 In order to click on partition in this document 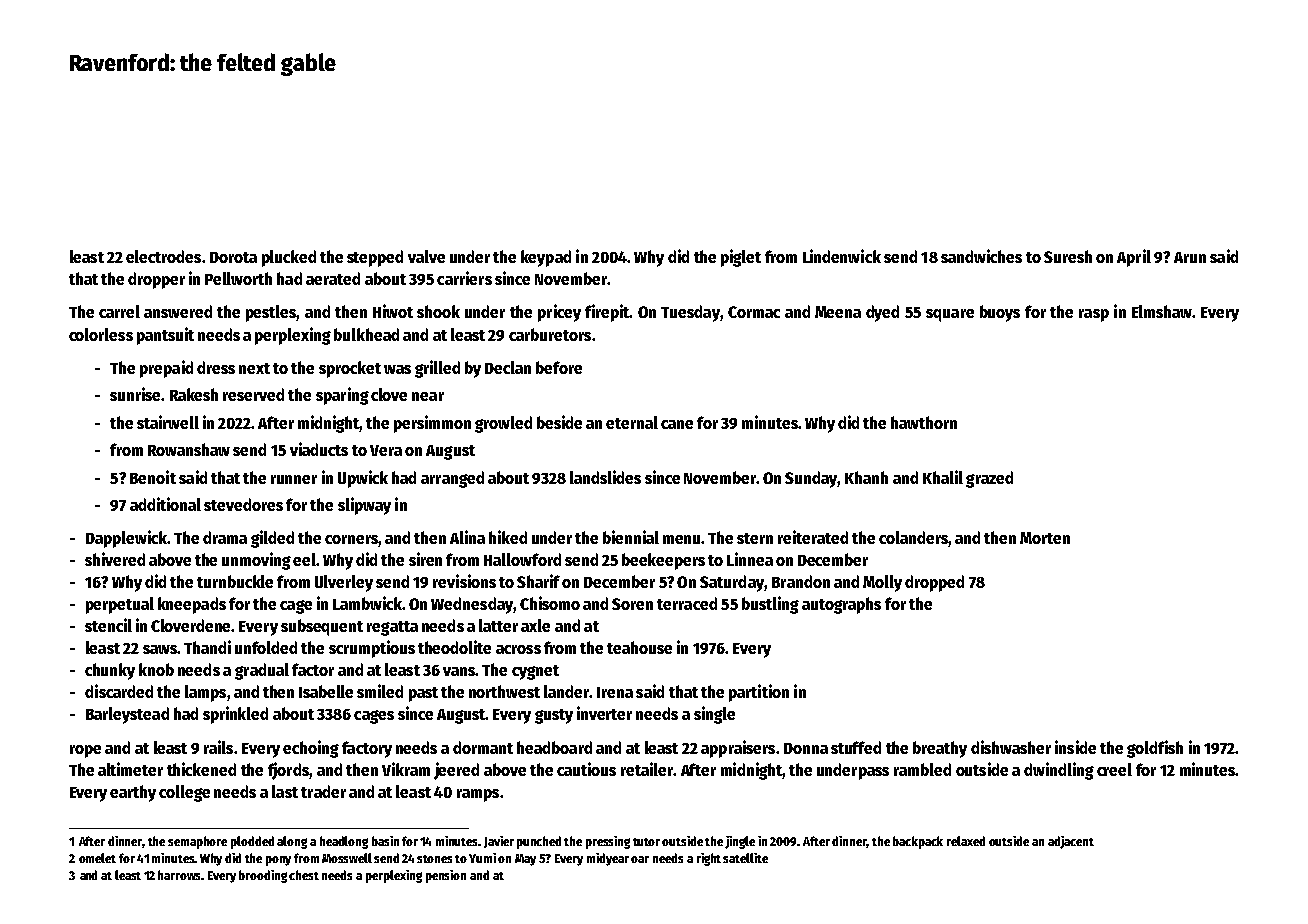, I will do `click(759, 693)`.
